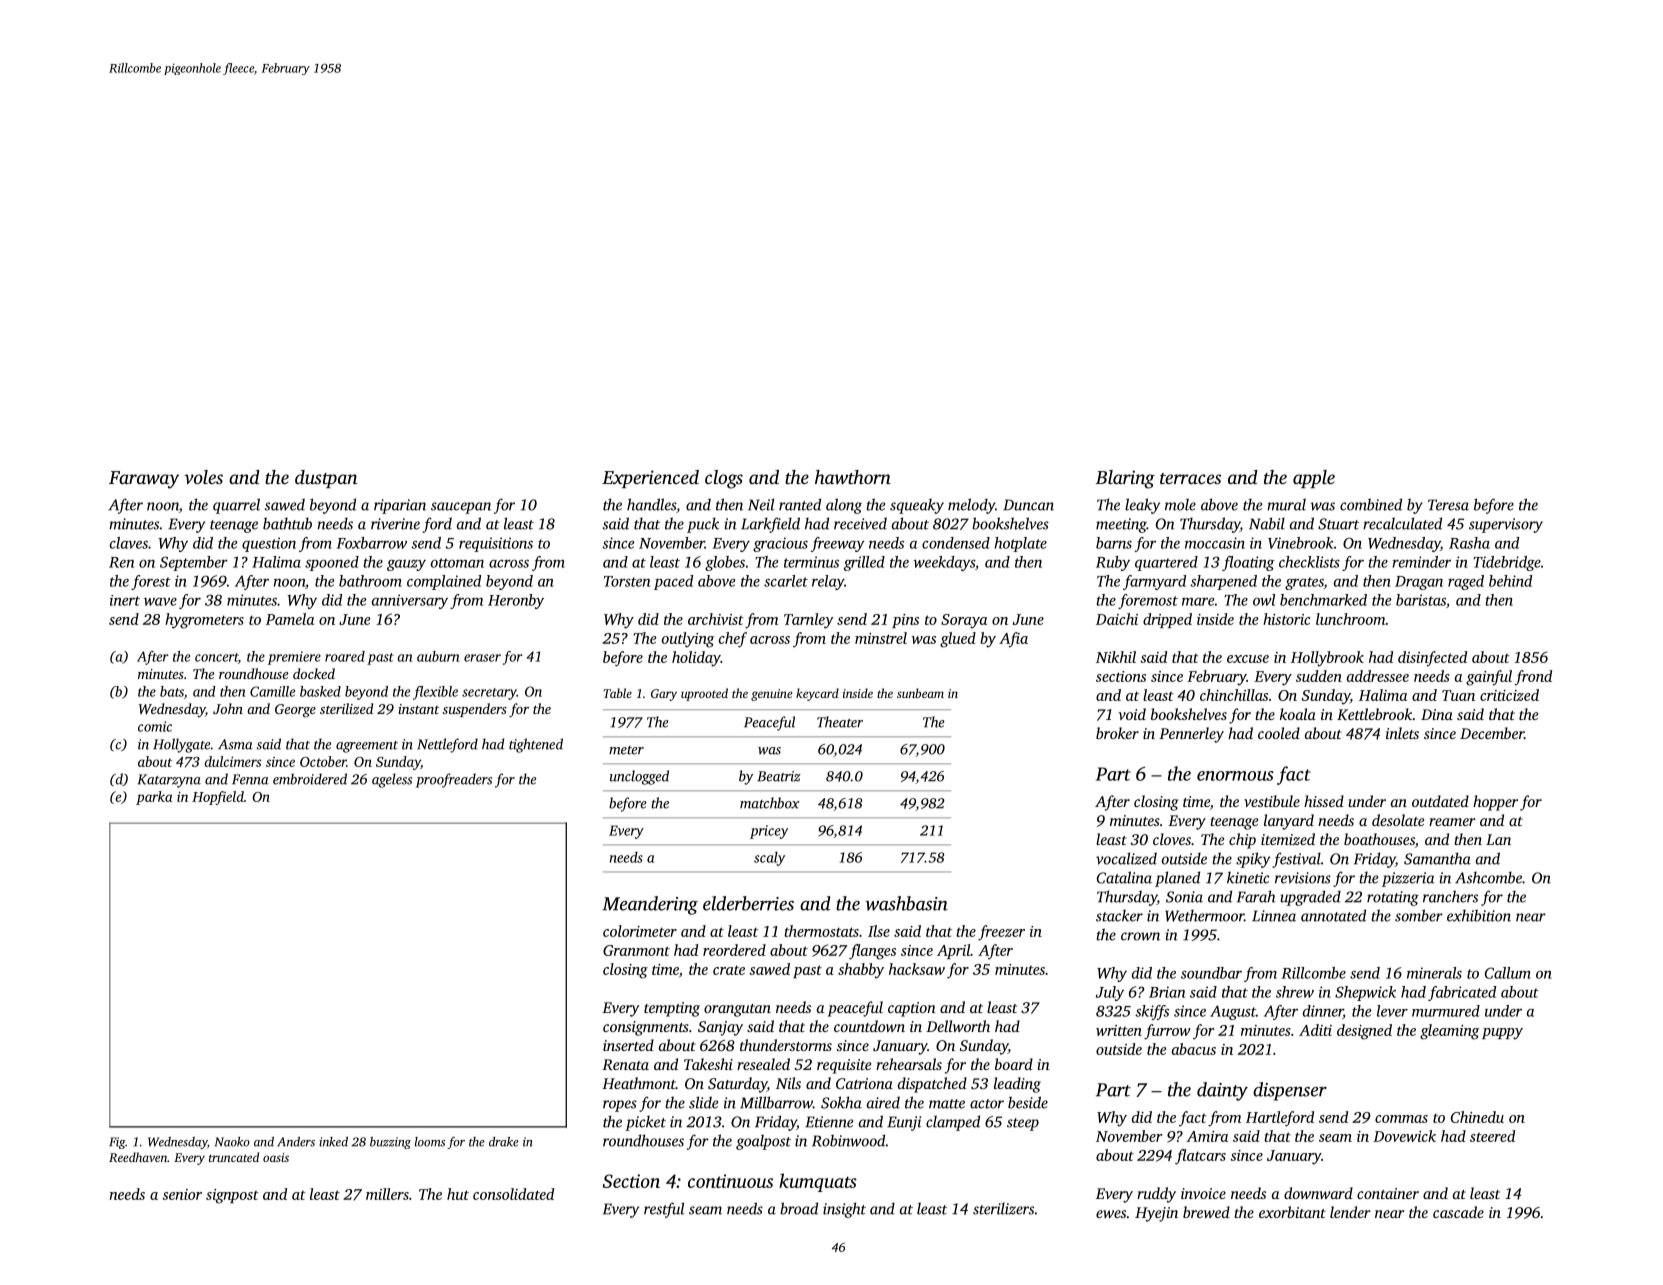 This image has width=1663, height=1285. What do you see at coordinates (650, 905) in the image?
I see `Meandering` at bounding box center [650, 905].
